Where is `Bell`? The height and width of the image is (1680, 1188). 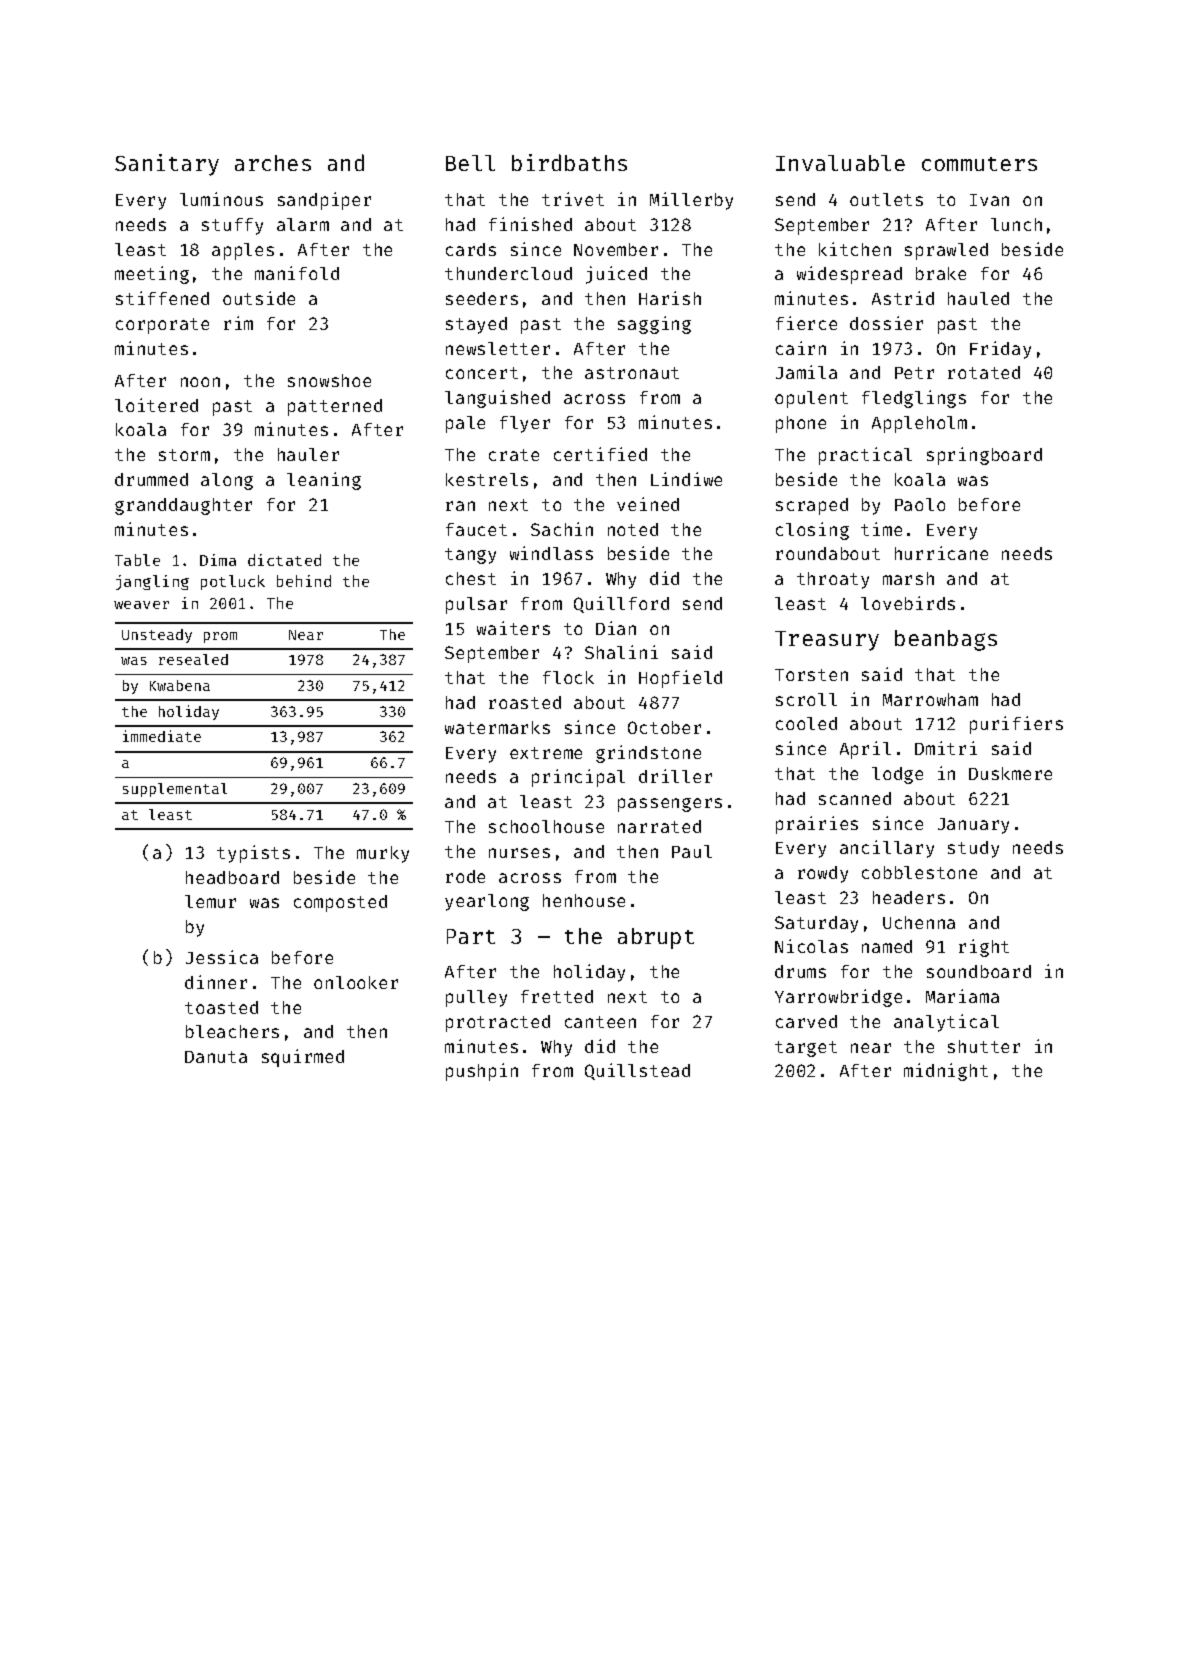 Bell is located at coordinates (470, 163).
